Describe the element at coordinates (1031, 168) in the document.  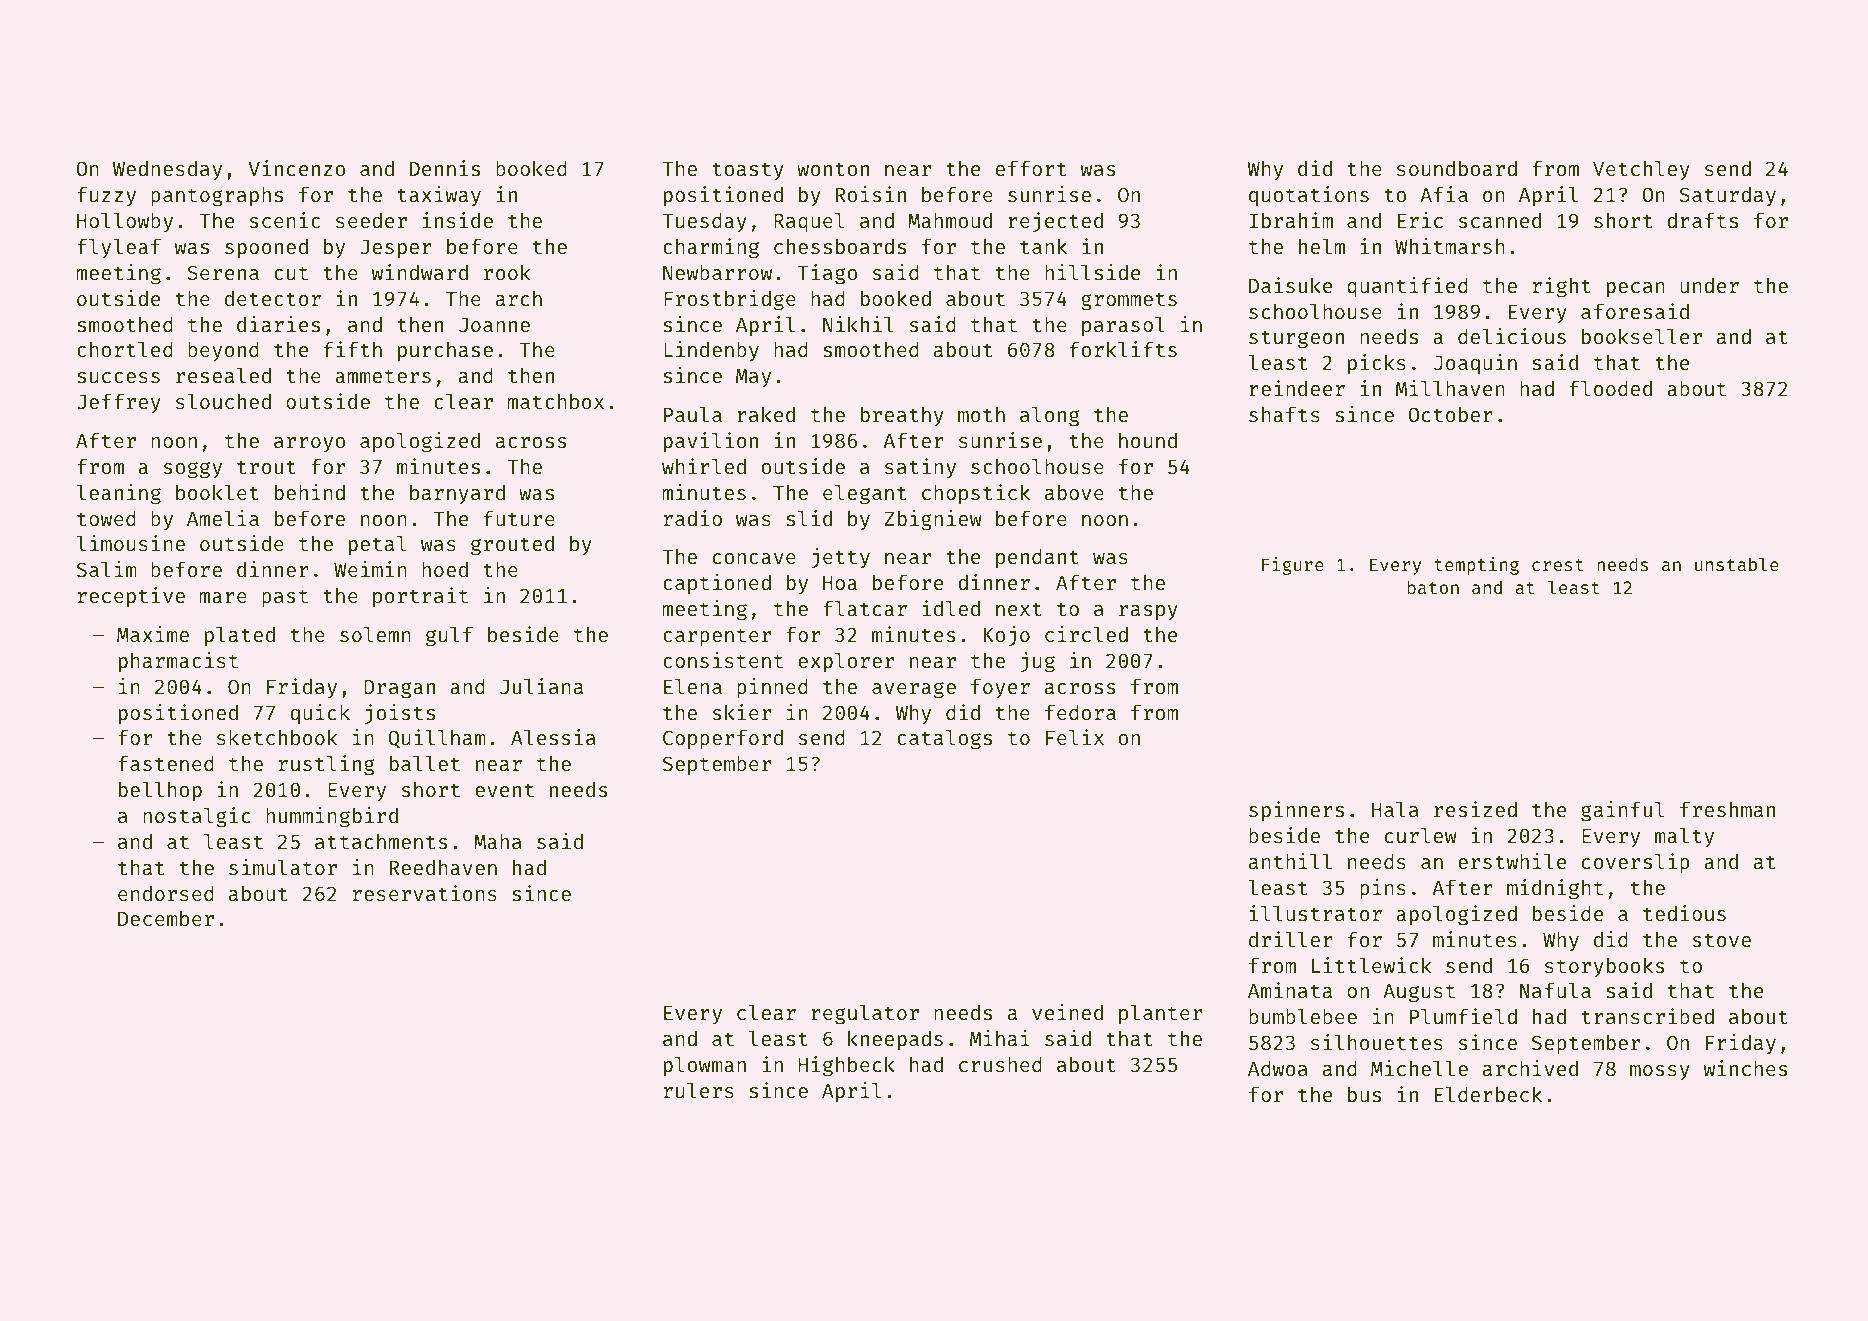
I see `effort` at that location.
